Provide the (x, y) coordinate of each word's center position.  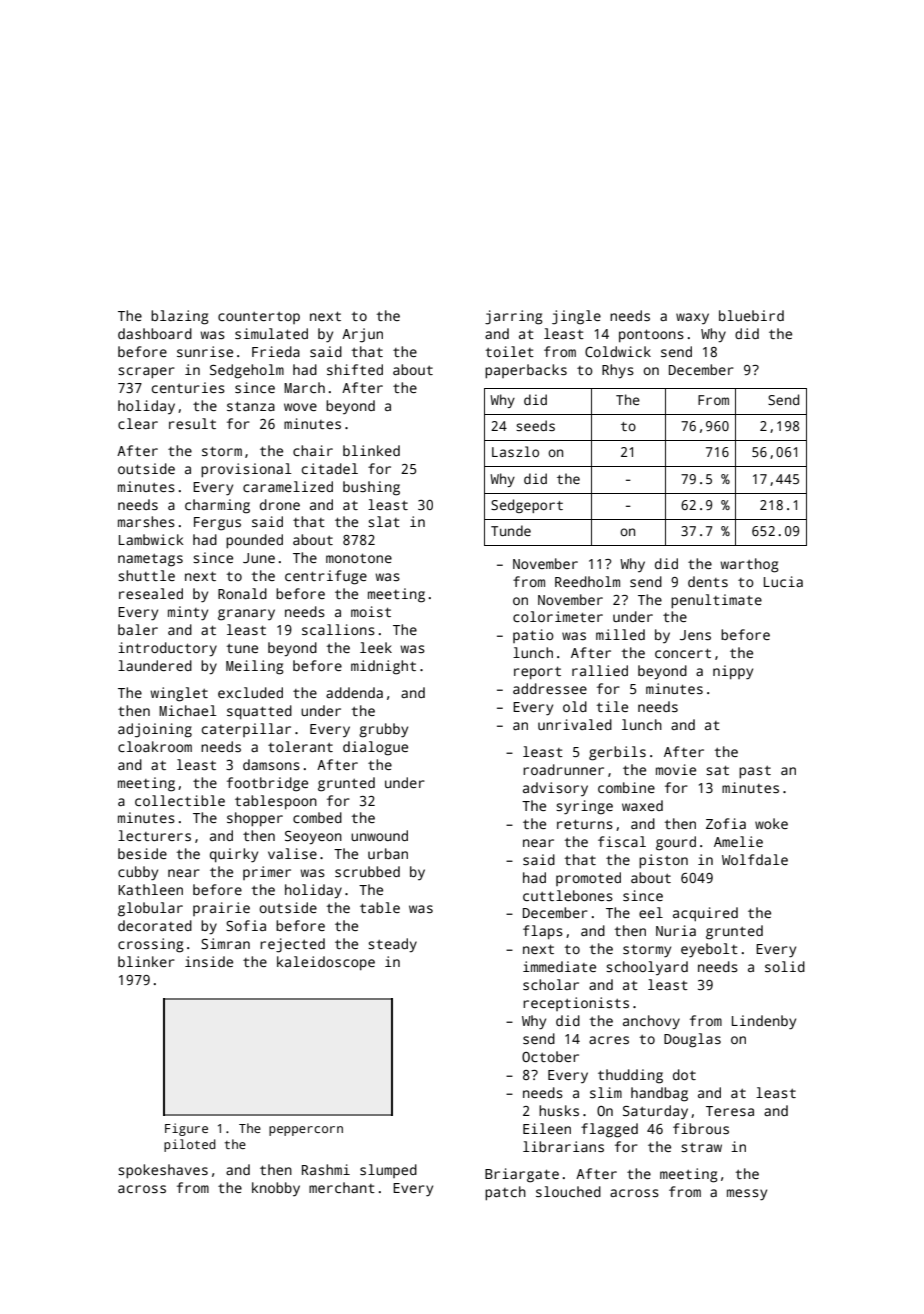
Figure (186, 1129)
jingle (576, 317)
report (537, 672)
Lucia (783, 581)
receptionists (576, 1004)
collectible (180, 800)
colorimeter (558, 616)
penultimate (716, 601)
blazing (180, 317)
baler (138, 629)
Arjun (362, 335)
